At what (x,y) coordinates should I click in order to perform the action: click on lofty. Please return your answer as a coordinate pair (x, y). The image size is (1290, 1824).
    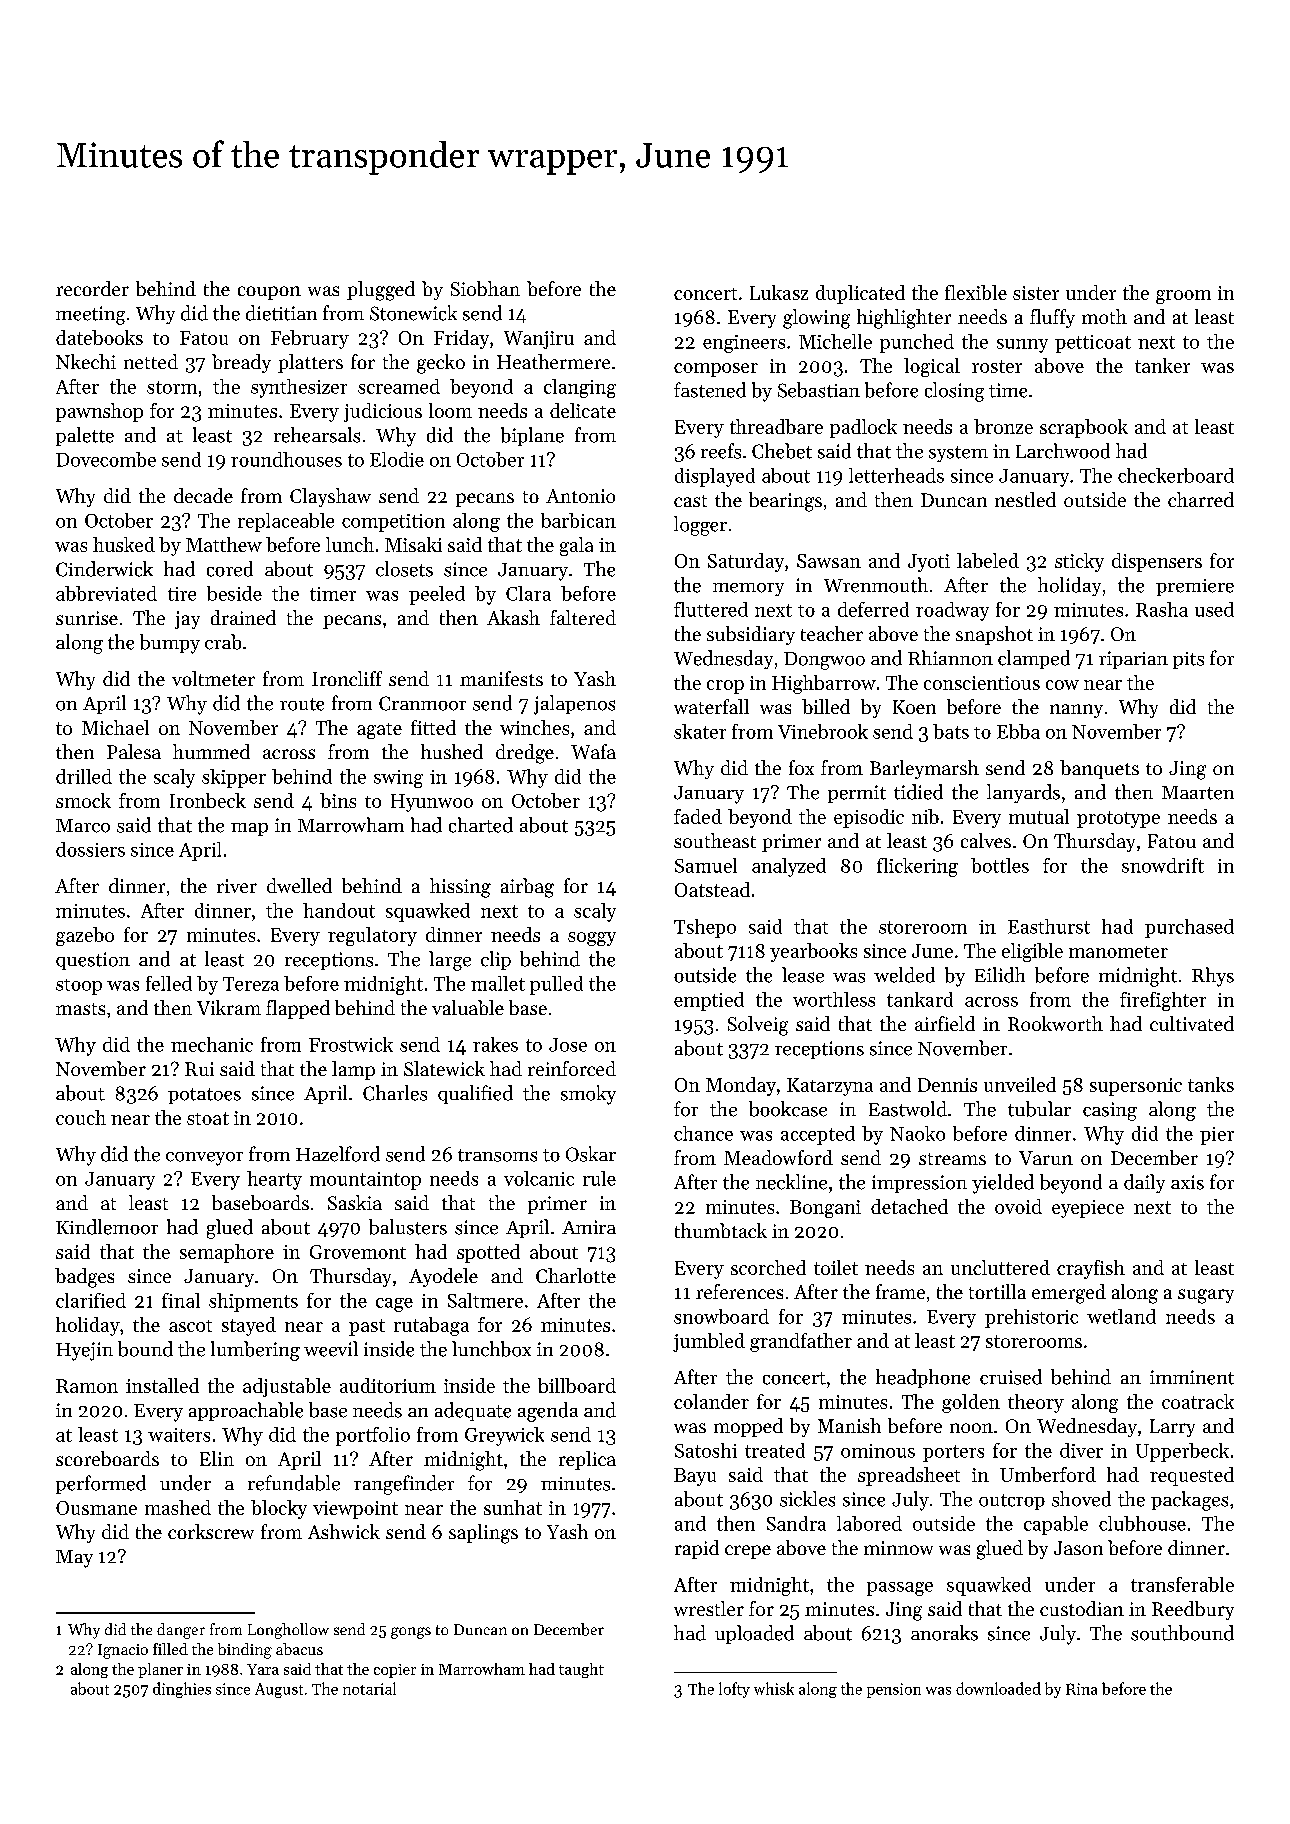
    Looking at the image, I should click on (734, 1690).
